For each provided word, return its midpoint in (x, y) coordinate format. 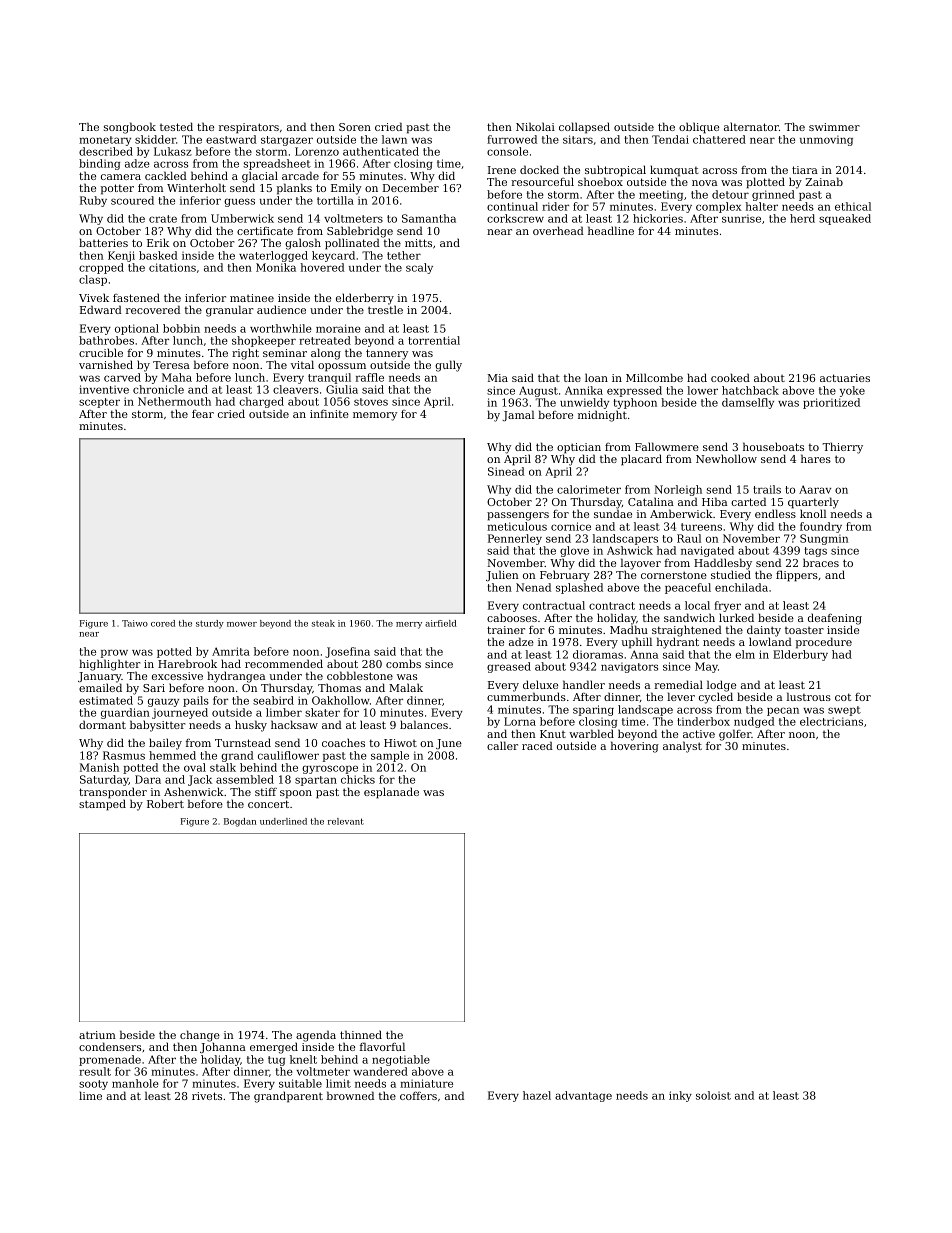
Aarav (815, 489)
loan (596, 377)
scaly (419, 268)
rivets (207, 1096)
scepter (99, 403)
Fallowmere (667, 446)
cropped (101, 268)
